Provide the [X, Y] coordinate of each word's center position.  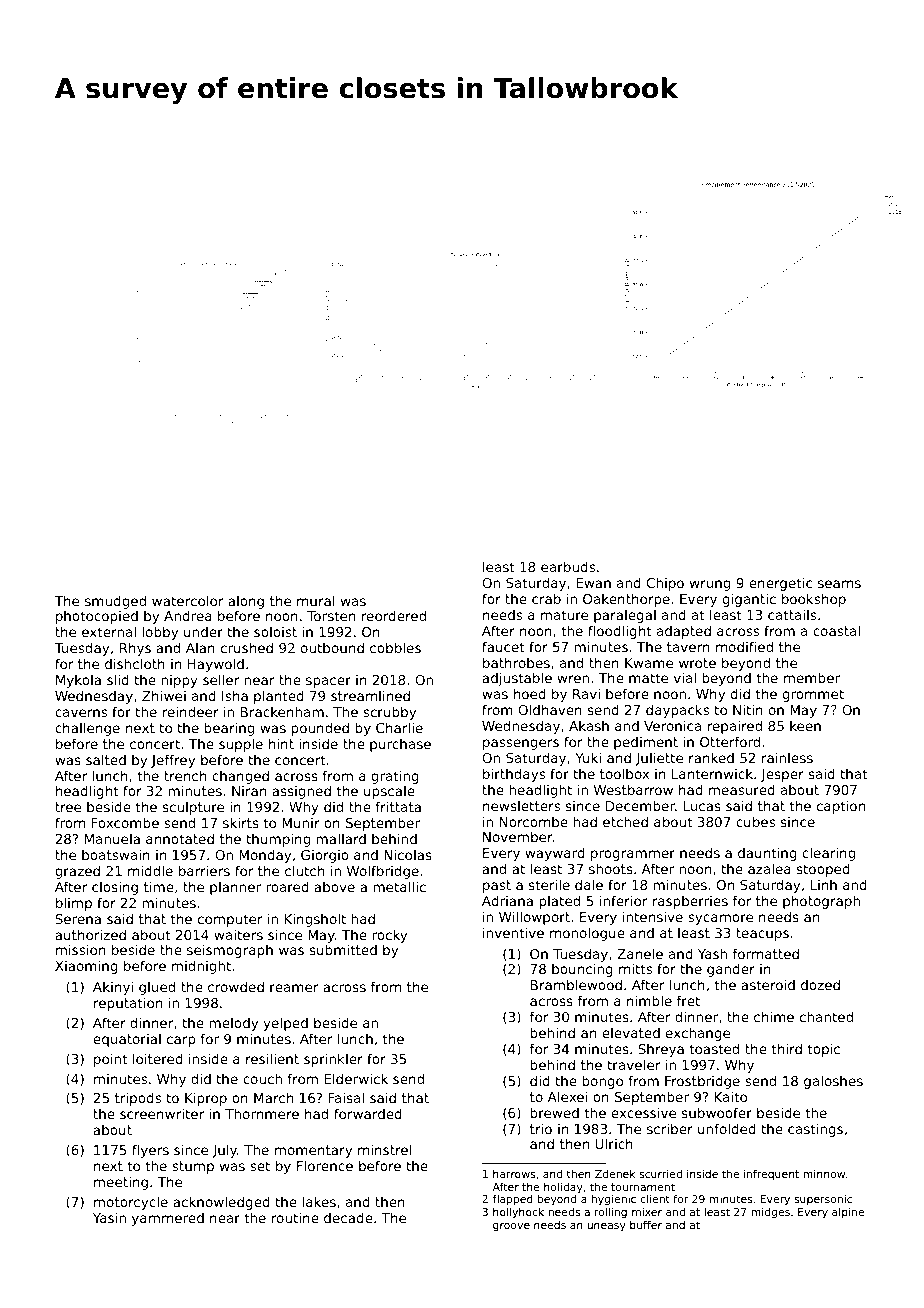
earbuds [568, 566]
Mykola [78, 681]
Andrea [188, 615]
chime [774, 1016]
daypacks [677, 711]
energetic [780, 584]
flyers [150, 1151]
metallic [399, 886]
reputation [128, 1004]
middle [150, 870]
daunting [767, 854]
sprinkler [333, 1060]
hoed [530, 693]
